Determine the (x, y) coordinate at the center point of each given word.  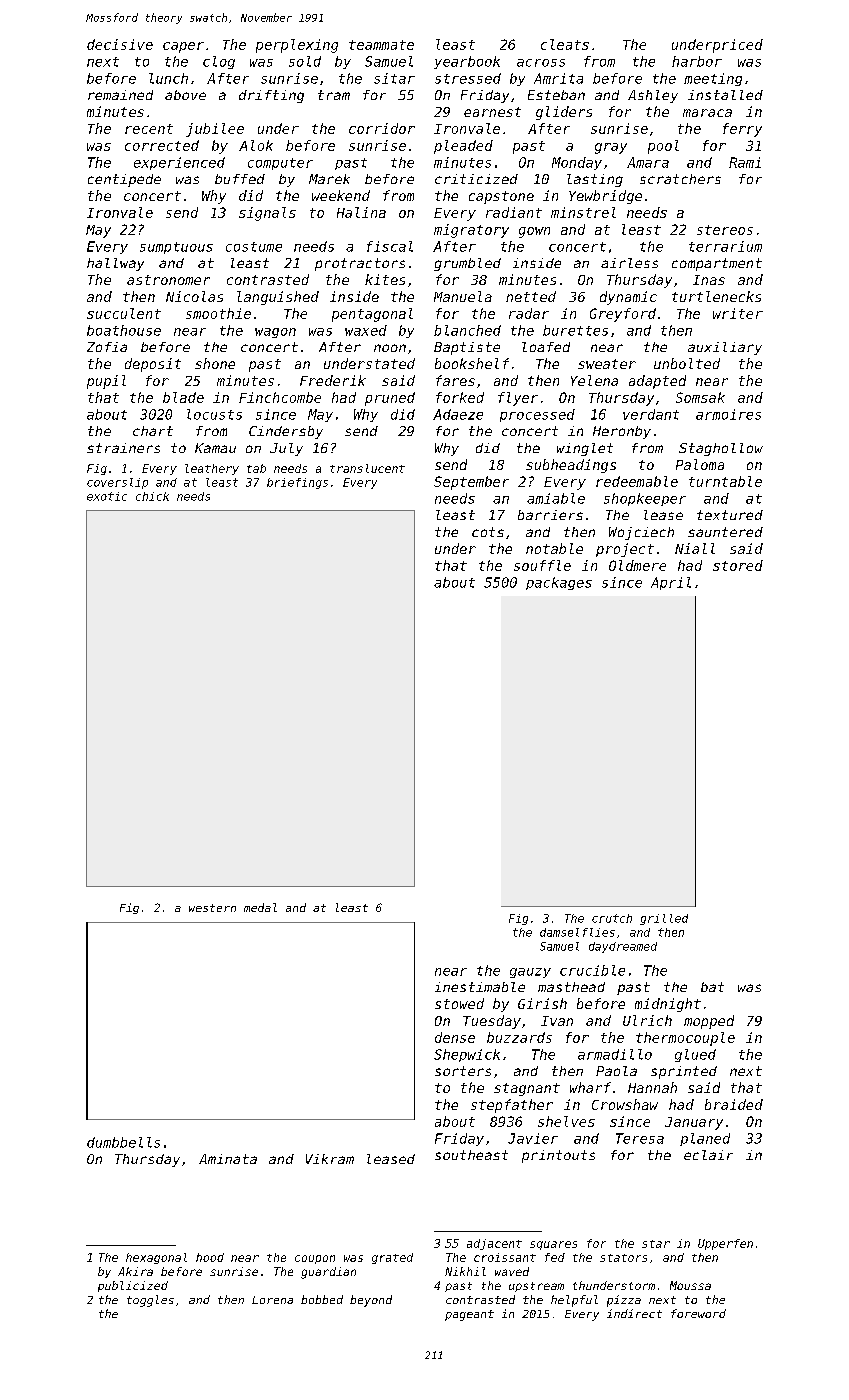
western (212, 908)
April (671, 583)
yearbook (467, 62)
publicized (133, 1286)
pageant (469, 1315)
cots (488, 532)
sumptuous (176, 248)
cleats (565, 44)
